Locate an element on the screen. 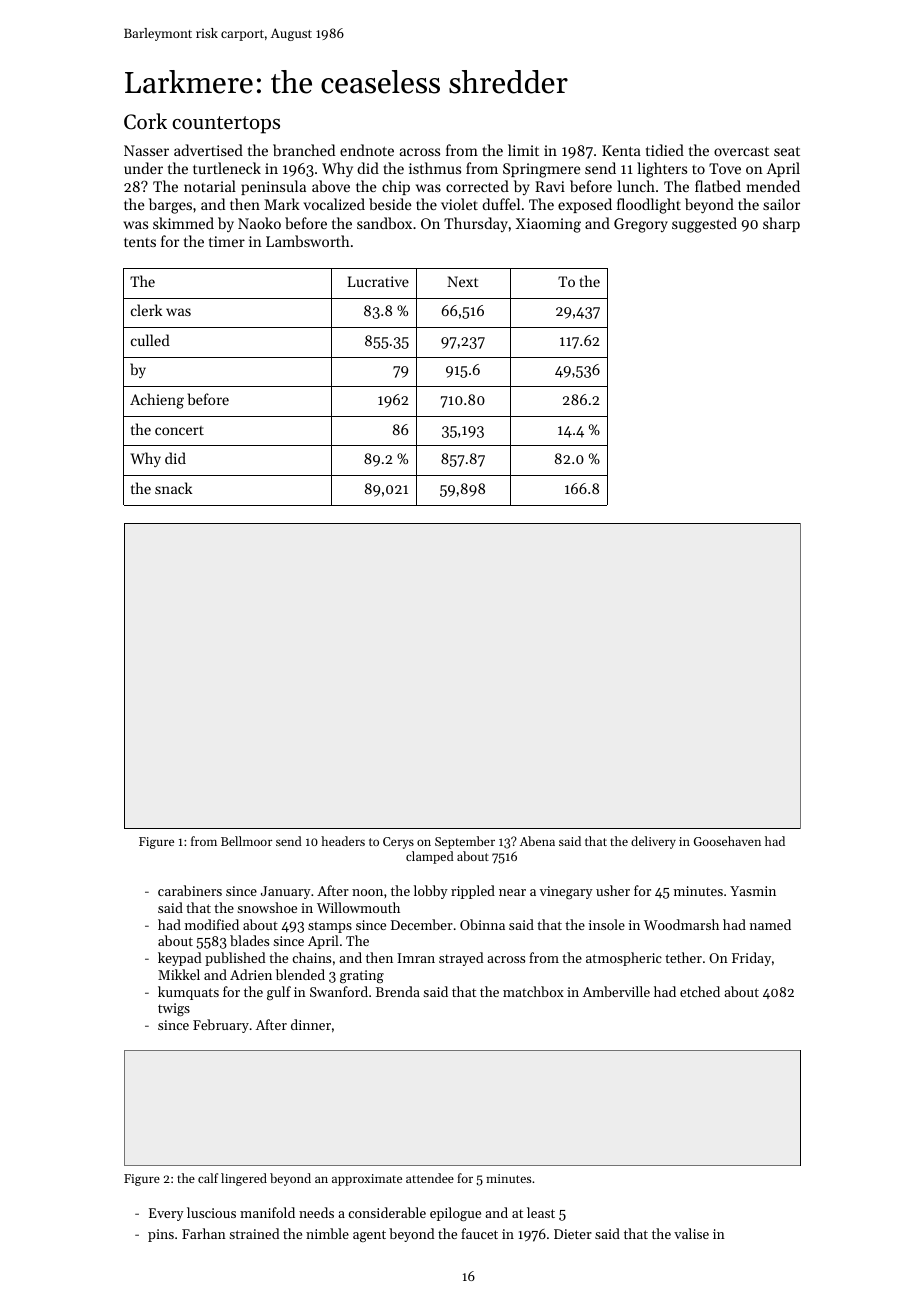 This screenshot has width=924, height=1308. endnote is located at coordinates (367, 150).
